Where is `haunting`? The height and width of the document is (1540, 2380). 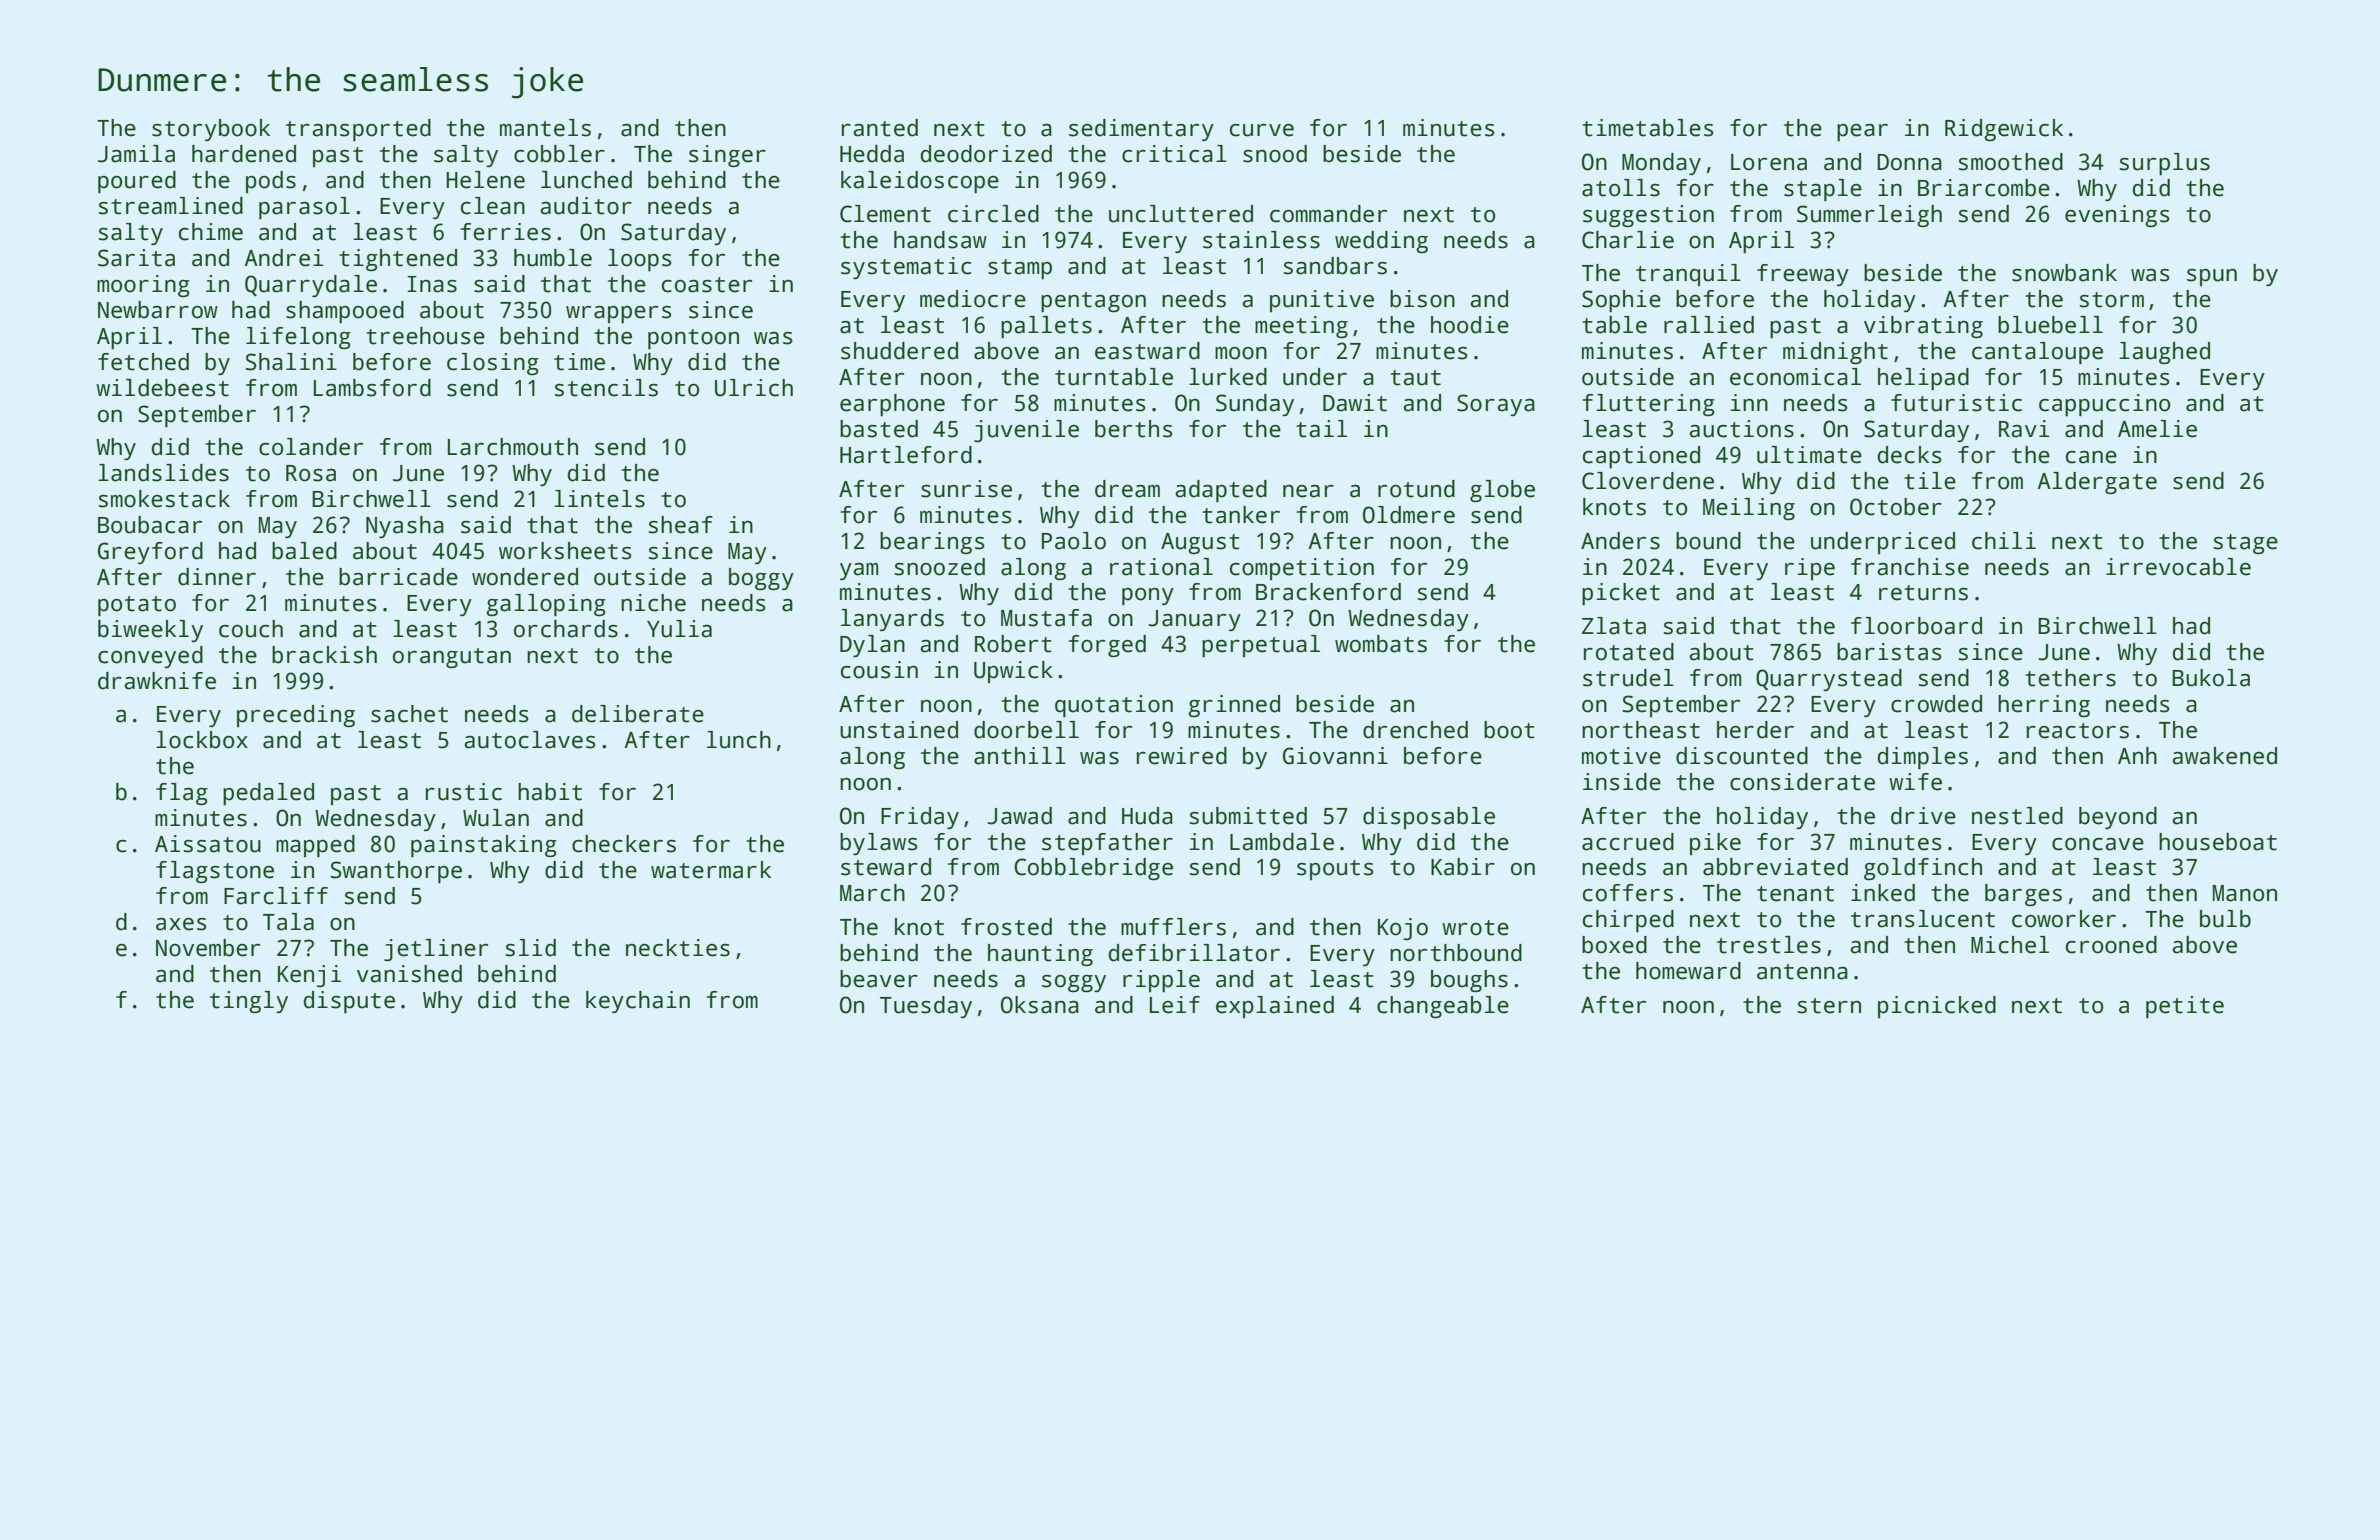
haunting is located at coordinates (1040, 955).
